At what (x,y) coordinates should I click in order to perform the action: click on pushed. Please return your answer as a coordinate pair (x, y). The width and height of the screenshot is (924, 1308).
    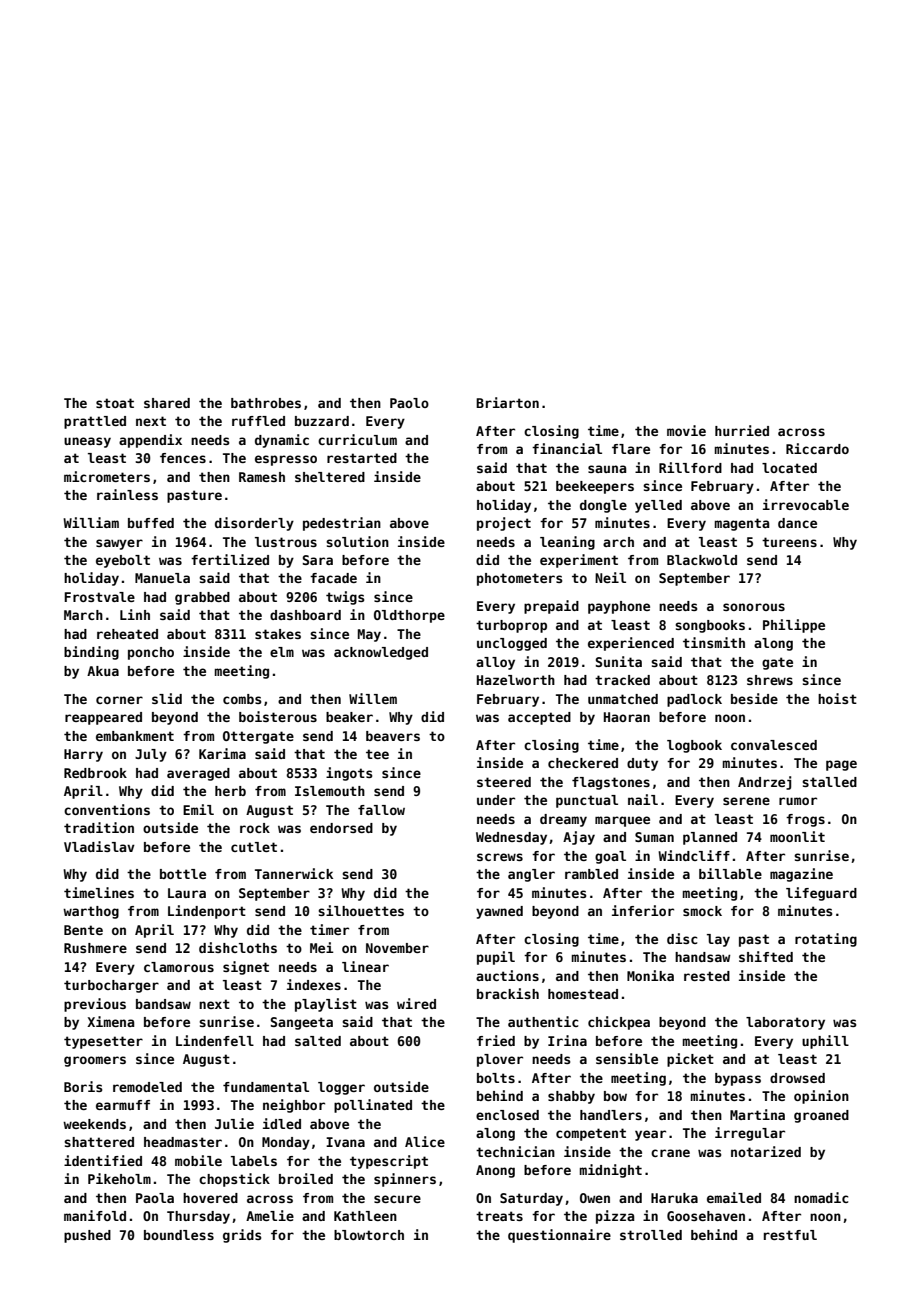
    Looking at the image, I should click on (87, 1236).
